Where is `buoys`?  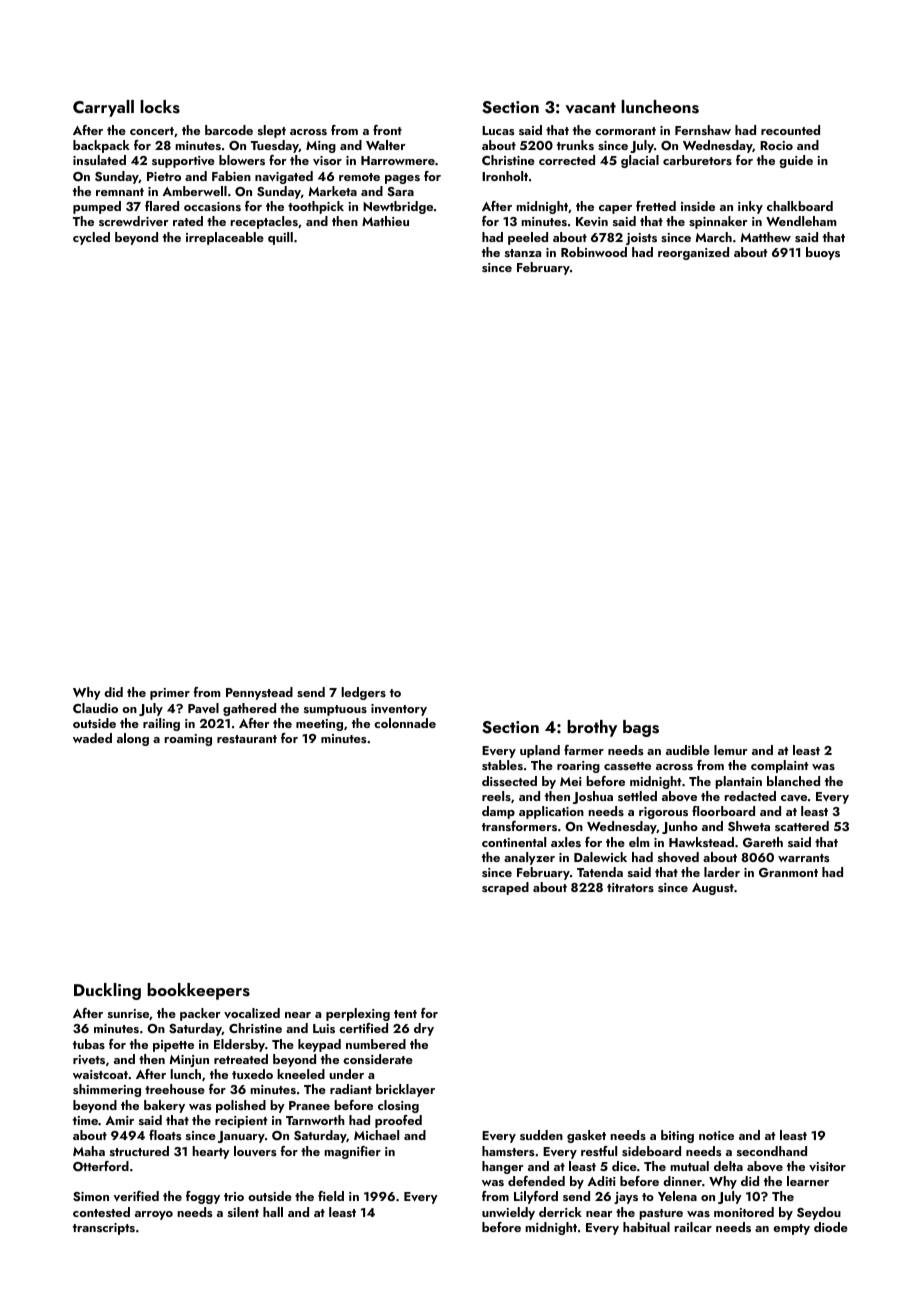 buoys is located at coordinates (823, 253).
